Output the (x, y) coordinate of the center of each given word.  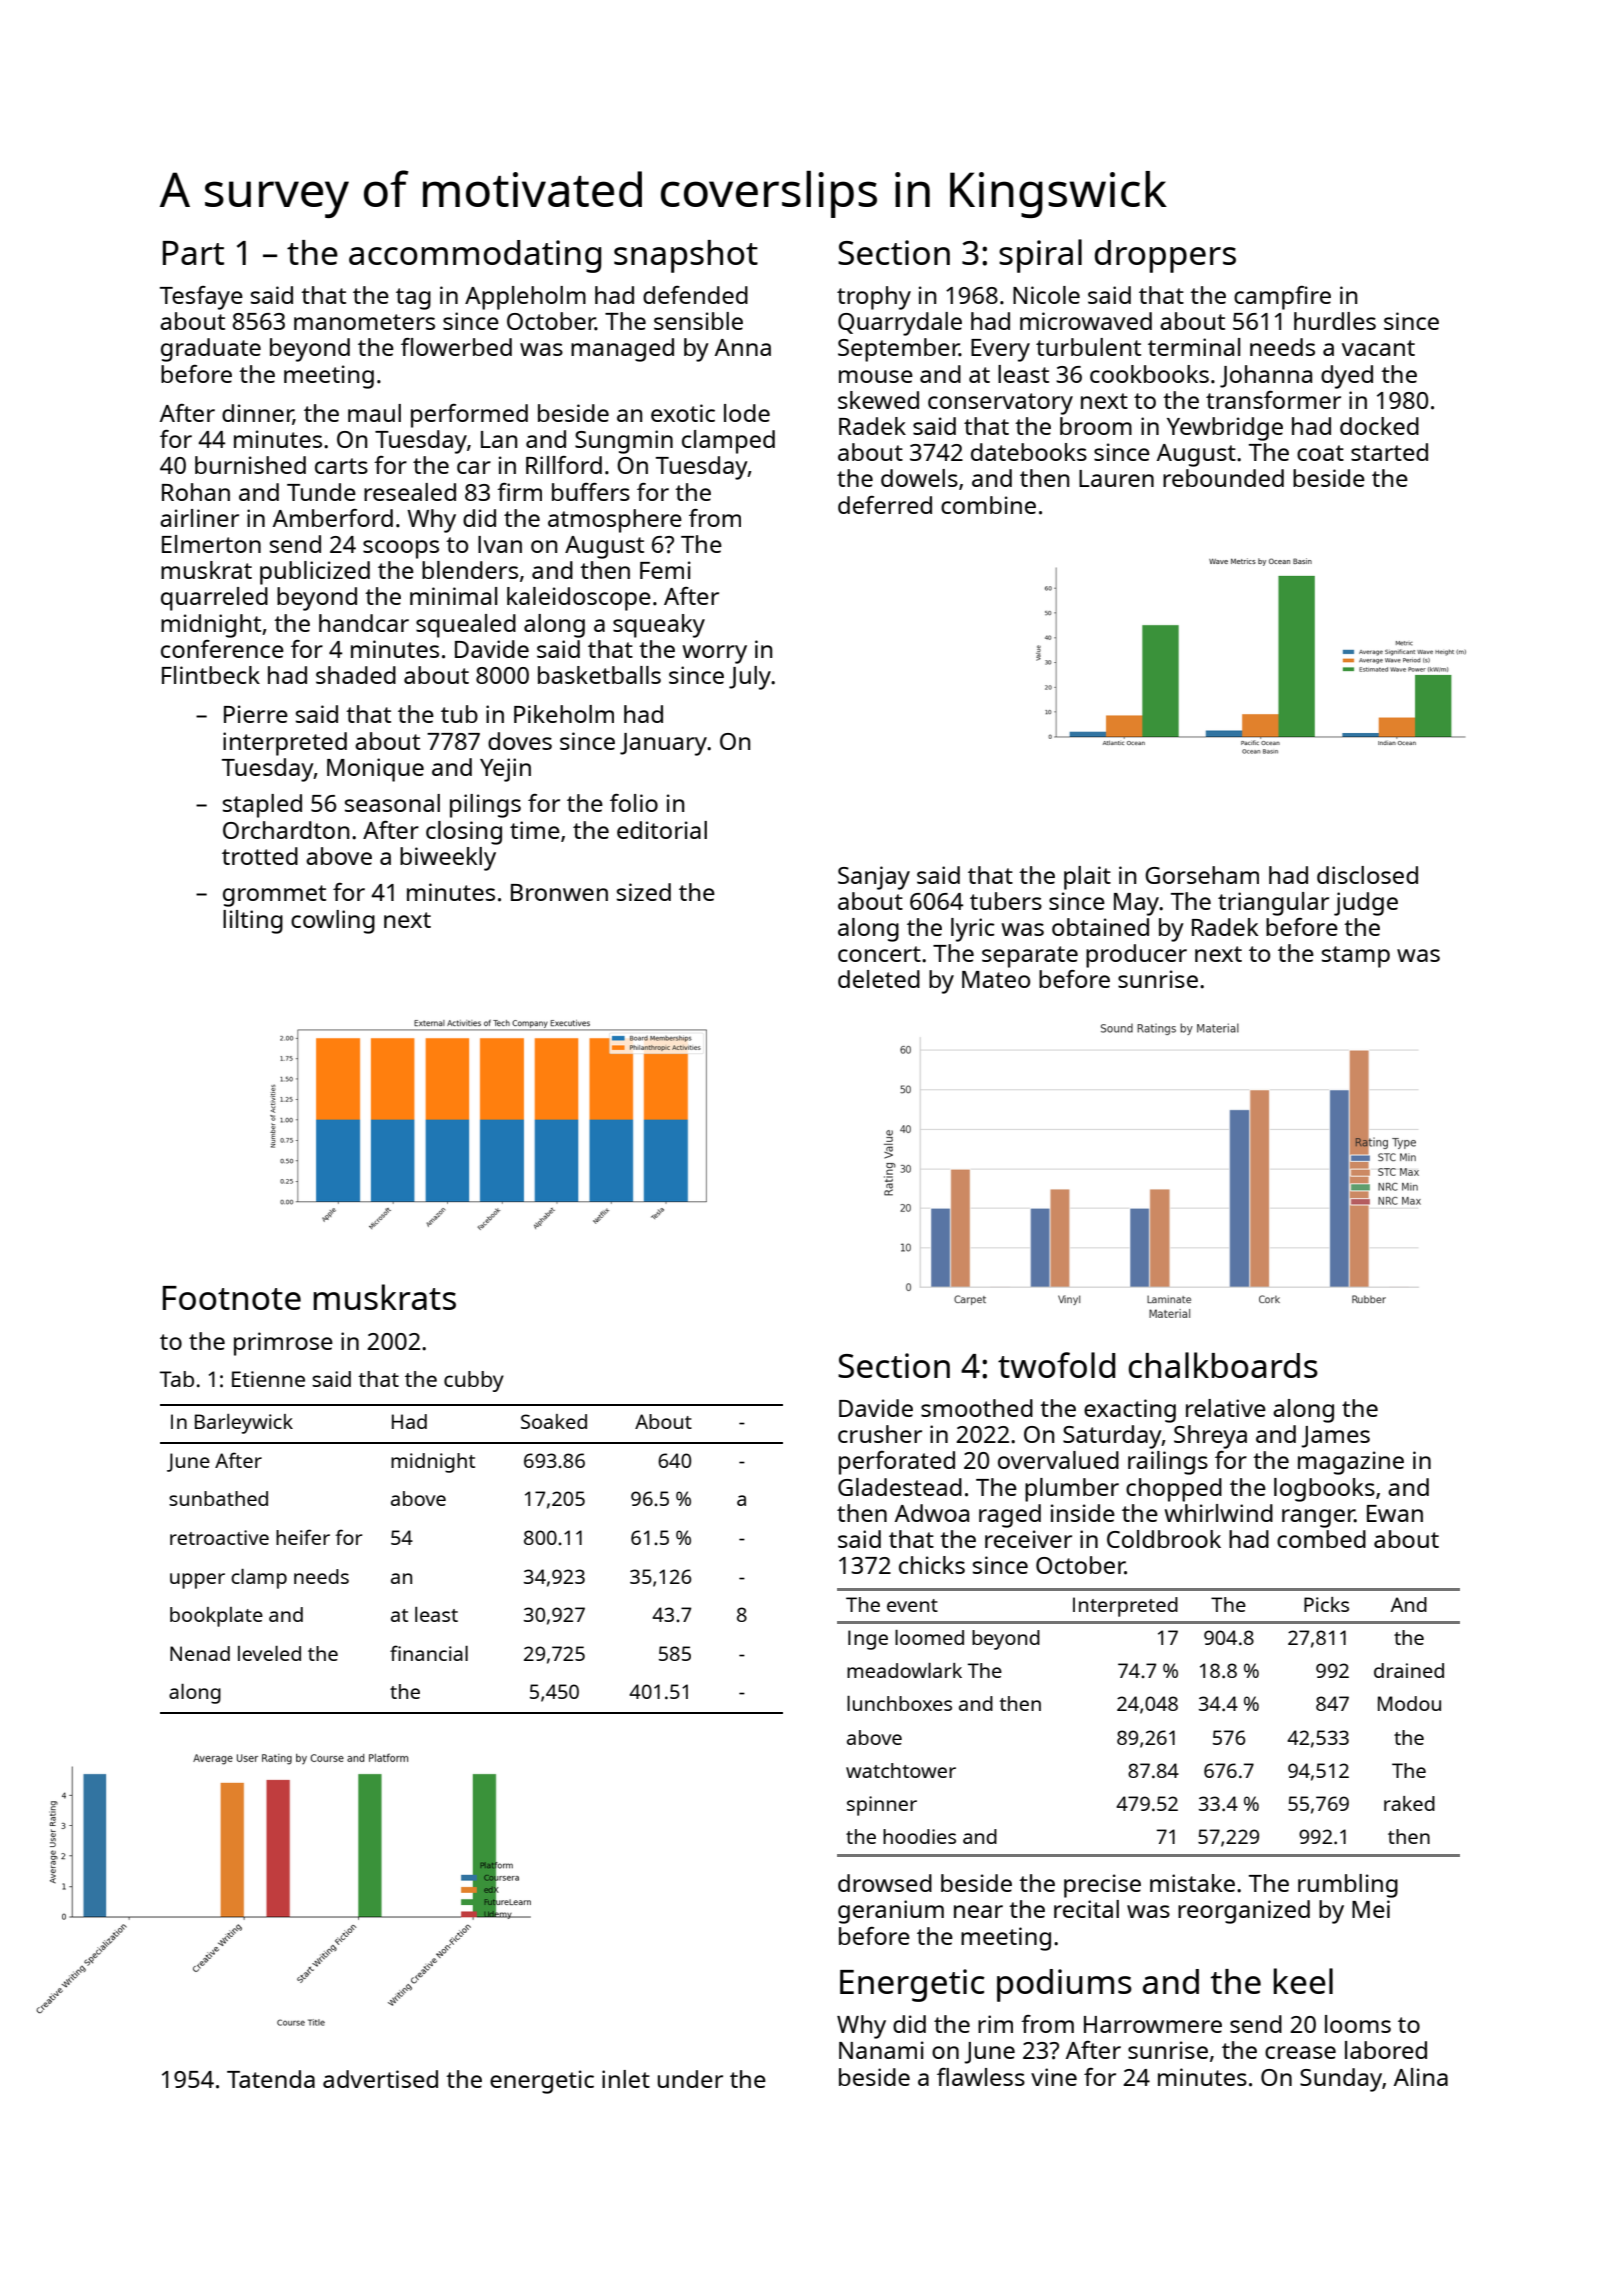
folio (634, 803)
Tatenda (271, 2079)
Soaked (554, 1421)
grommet (274, 896)
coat (1320, 453)
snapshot (686, 256)
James (1335, 1437)
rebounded (1223, 478)
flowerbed (456, 347)
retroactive (219, 1537)
